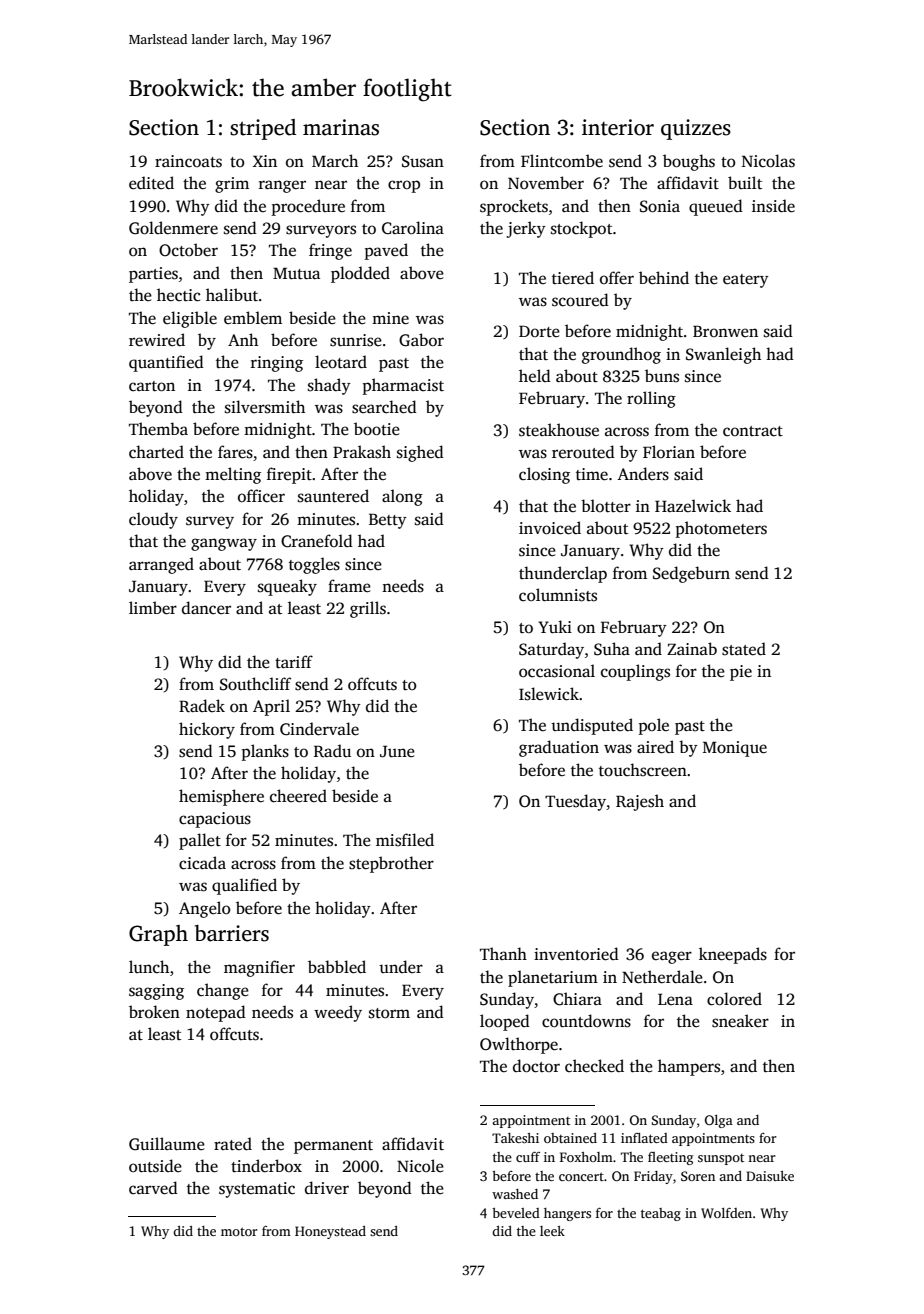 This screenshot has height=1314, width=924. I want to click on Nicolas, so click(768, 161).
